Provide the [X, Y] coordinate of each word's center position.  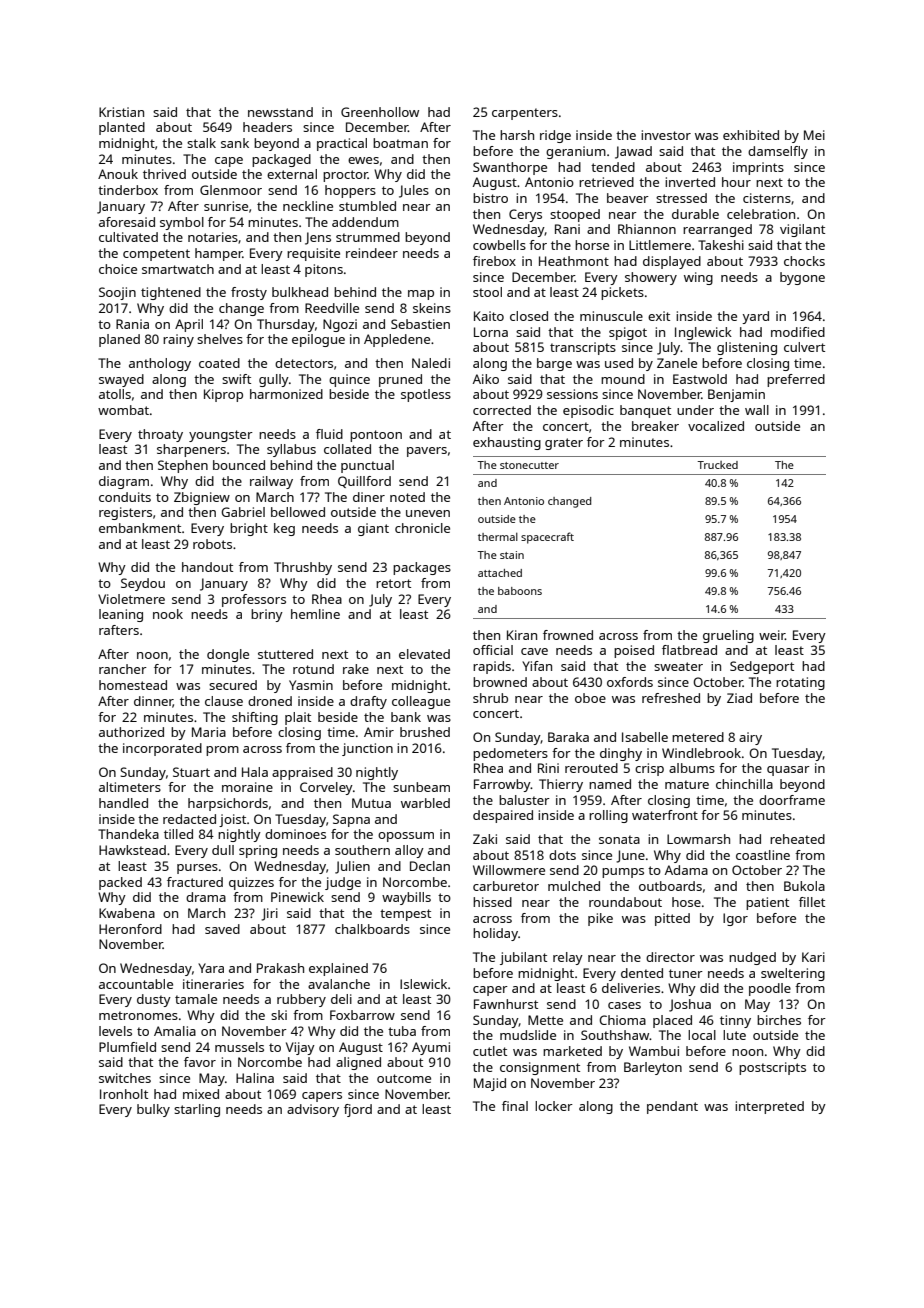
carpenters [525, 114]
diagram [124, 482]
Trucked [717, 465]
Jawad [633, 152]
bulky [153, 1110]
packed [120, 883]
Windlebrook [701, 753]
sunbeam [421, 787]
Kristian [121, 112]
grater [564, 444]
